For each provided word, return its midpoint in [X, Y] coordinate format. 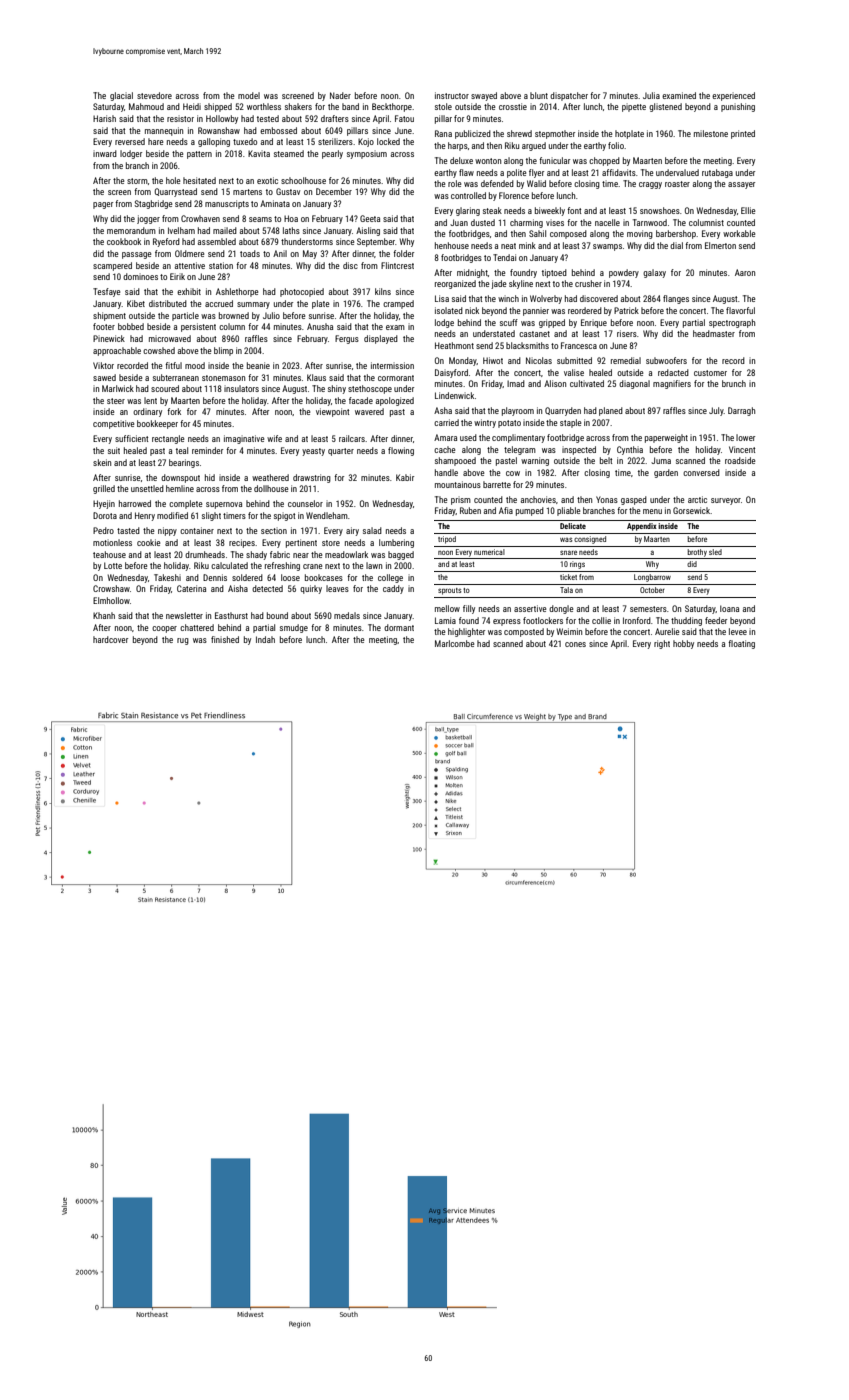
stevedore [154, 95]
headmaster [714, 333]
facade [361, 400]
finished [225, 639]
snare [568, 552]
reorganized [455, 284]
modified [172, 515]
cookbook [124, 241]
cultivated [587, 383]
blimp [223, 351]
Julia [651, 95]
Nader [340, 95]
